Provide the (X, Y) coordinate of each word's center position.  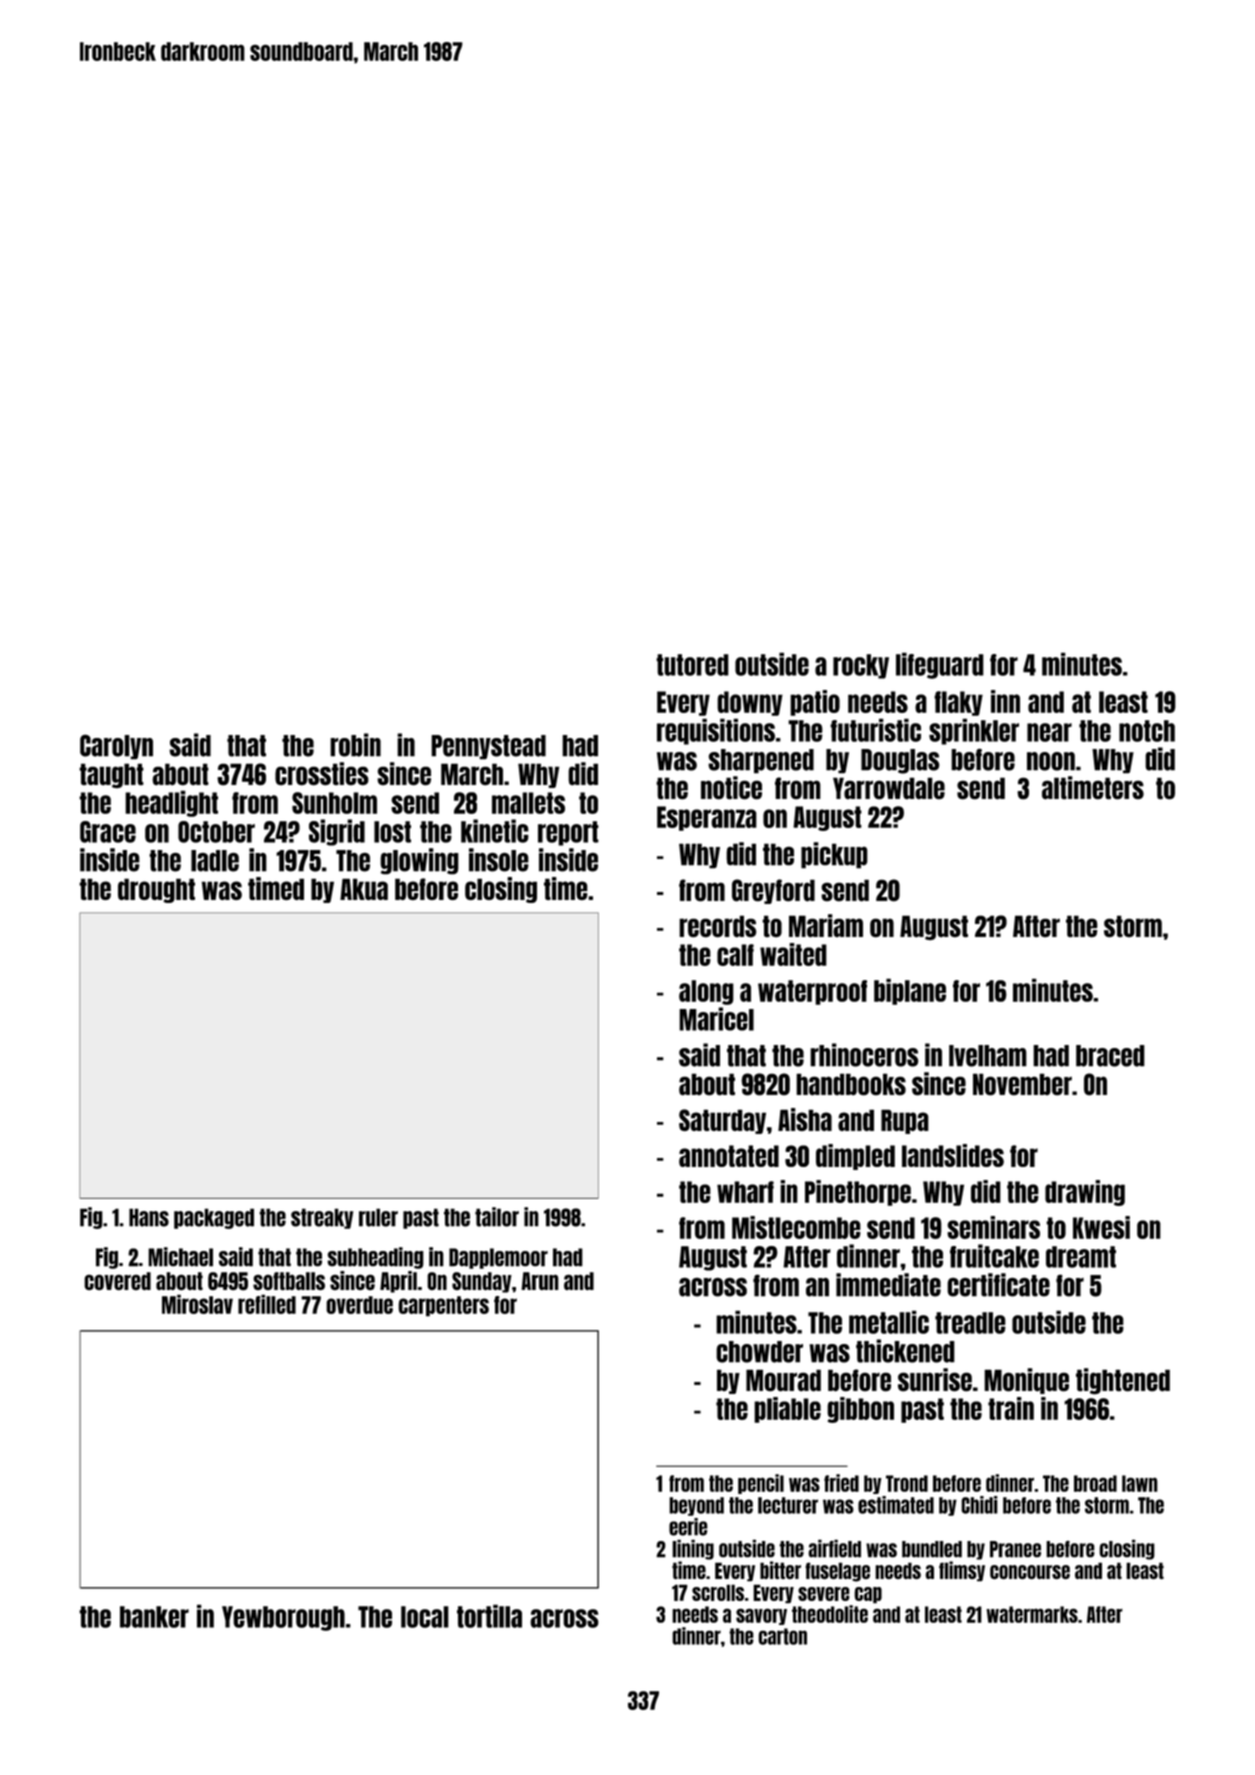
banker (154, 1617)
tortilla (489, 1616)
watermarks (1032, 1614)
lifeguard (940, 665)
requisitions (716, 731)
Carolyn (116, 747)
